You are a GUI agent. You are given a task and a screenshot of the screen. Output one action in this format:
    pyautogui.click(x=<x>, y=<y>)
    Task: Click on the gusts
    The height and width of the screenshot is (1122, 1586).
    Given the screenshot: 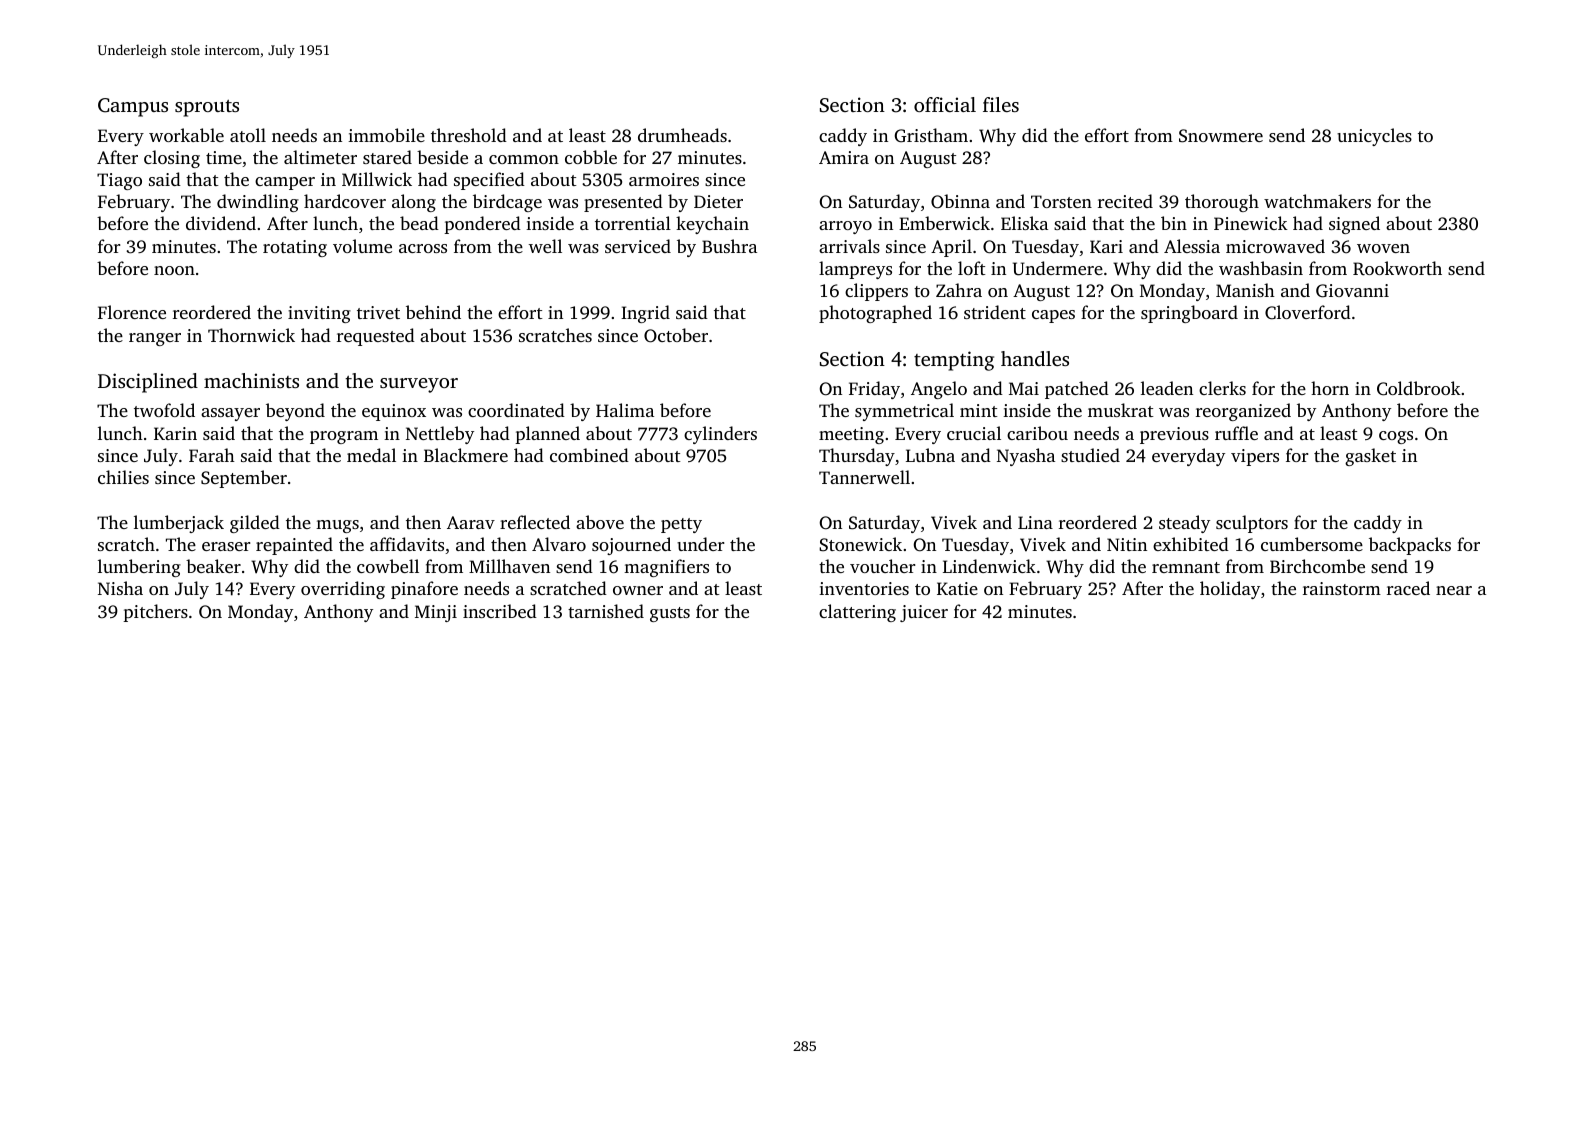 What is the action you would take?
    pyautogui.click(x=670, y=614)
